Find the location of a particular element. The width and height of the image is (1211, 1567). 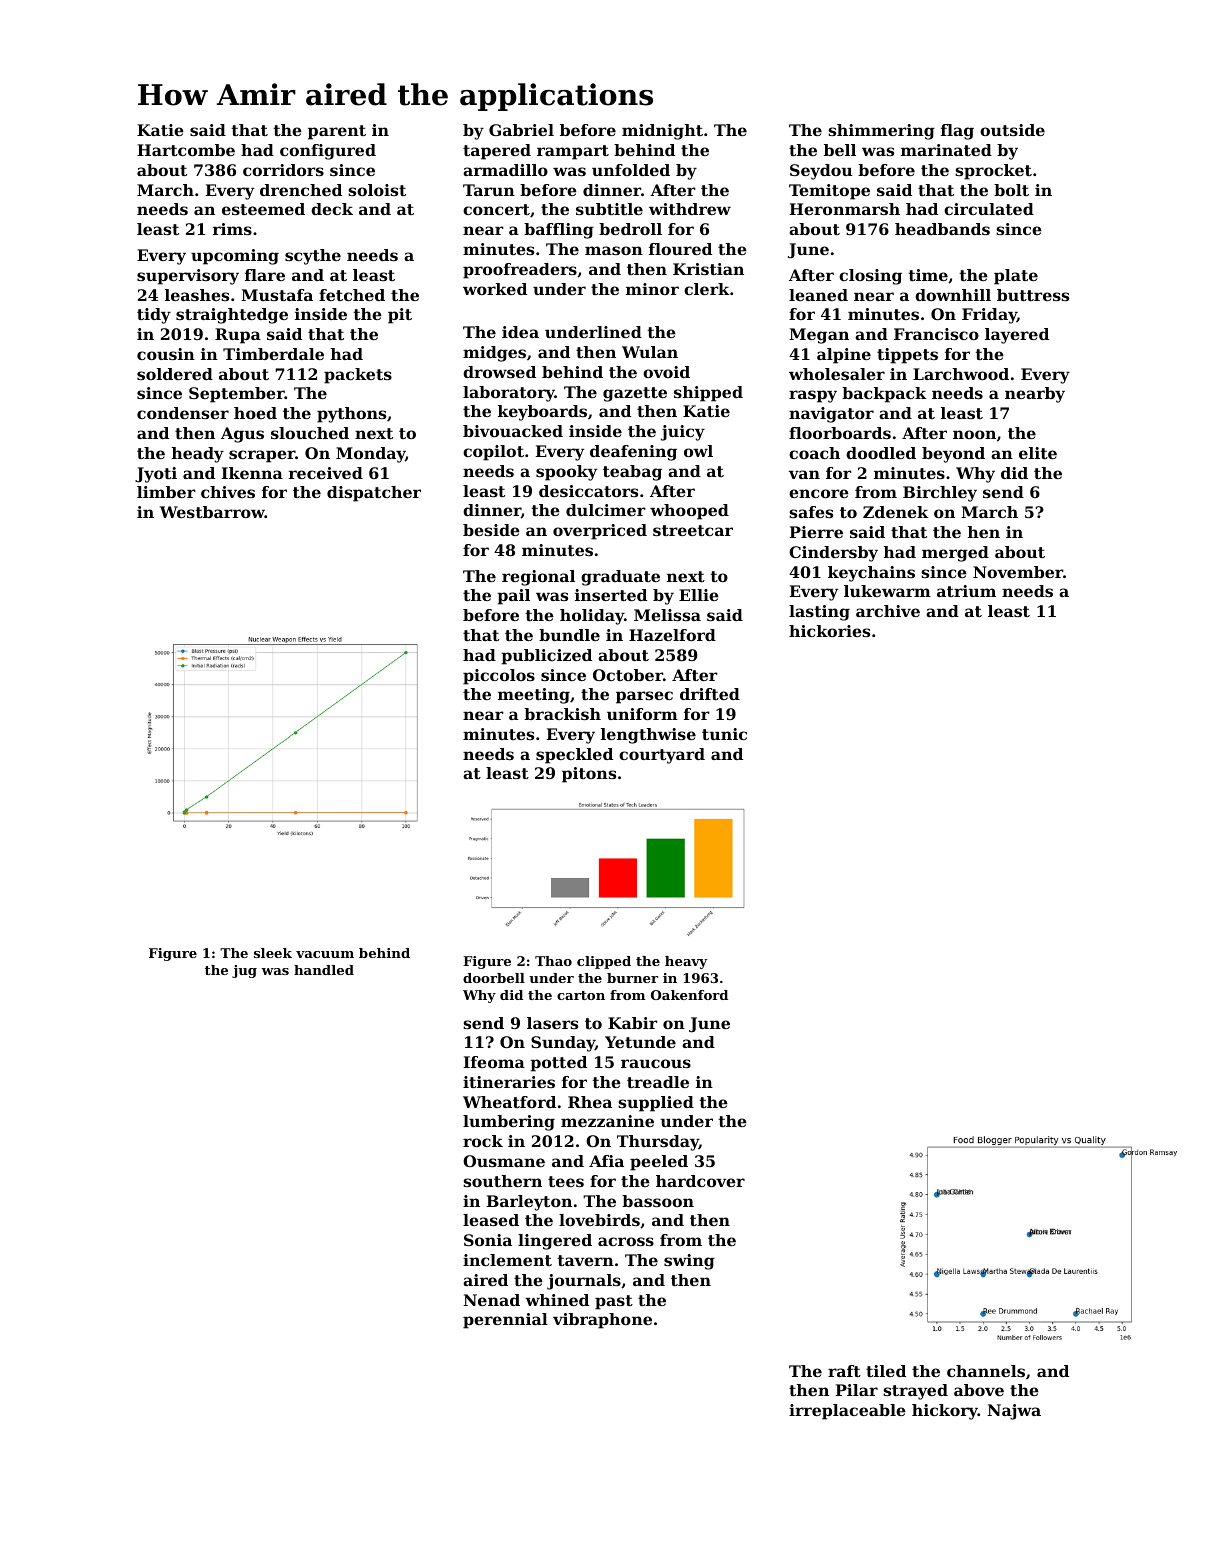

jug is located at coordinates (244, 971).
